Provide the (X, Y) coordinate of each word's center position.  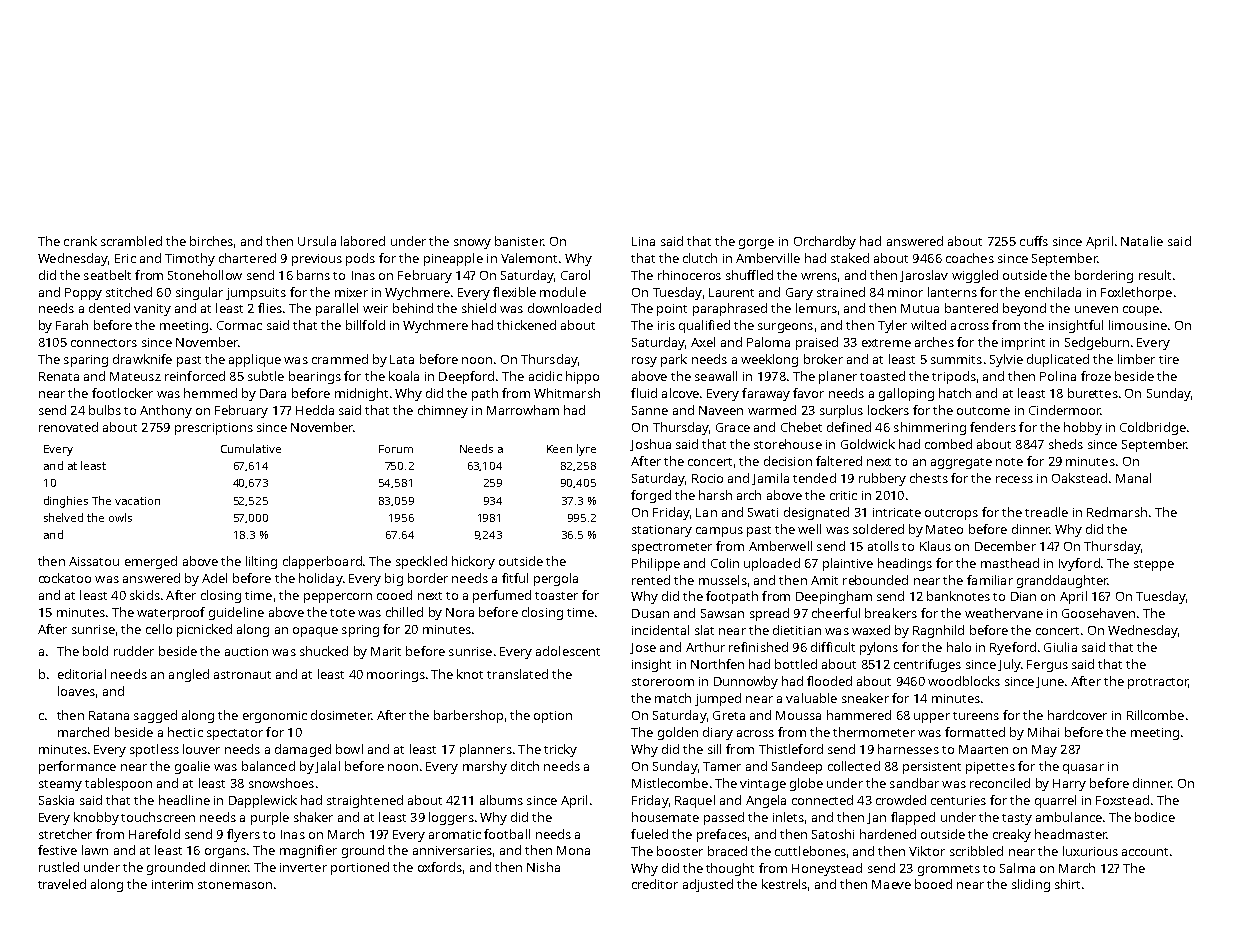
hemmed (210, 393)
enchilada (1053, 292)
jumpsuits (256, 294)
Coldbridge (1153, 428)
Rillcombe (1155, 715)
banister (519, 241)
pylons (879, 648)
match (673, 698)
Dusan (650, 613)
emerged (151, 562)
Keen (559, 449)
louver (201, 749)
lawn (95, 850)
